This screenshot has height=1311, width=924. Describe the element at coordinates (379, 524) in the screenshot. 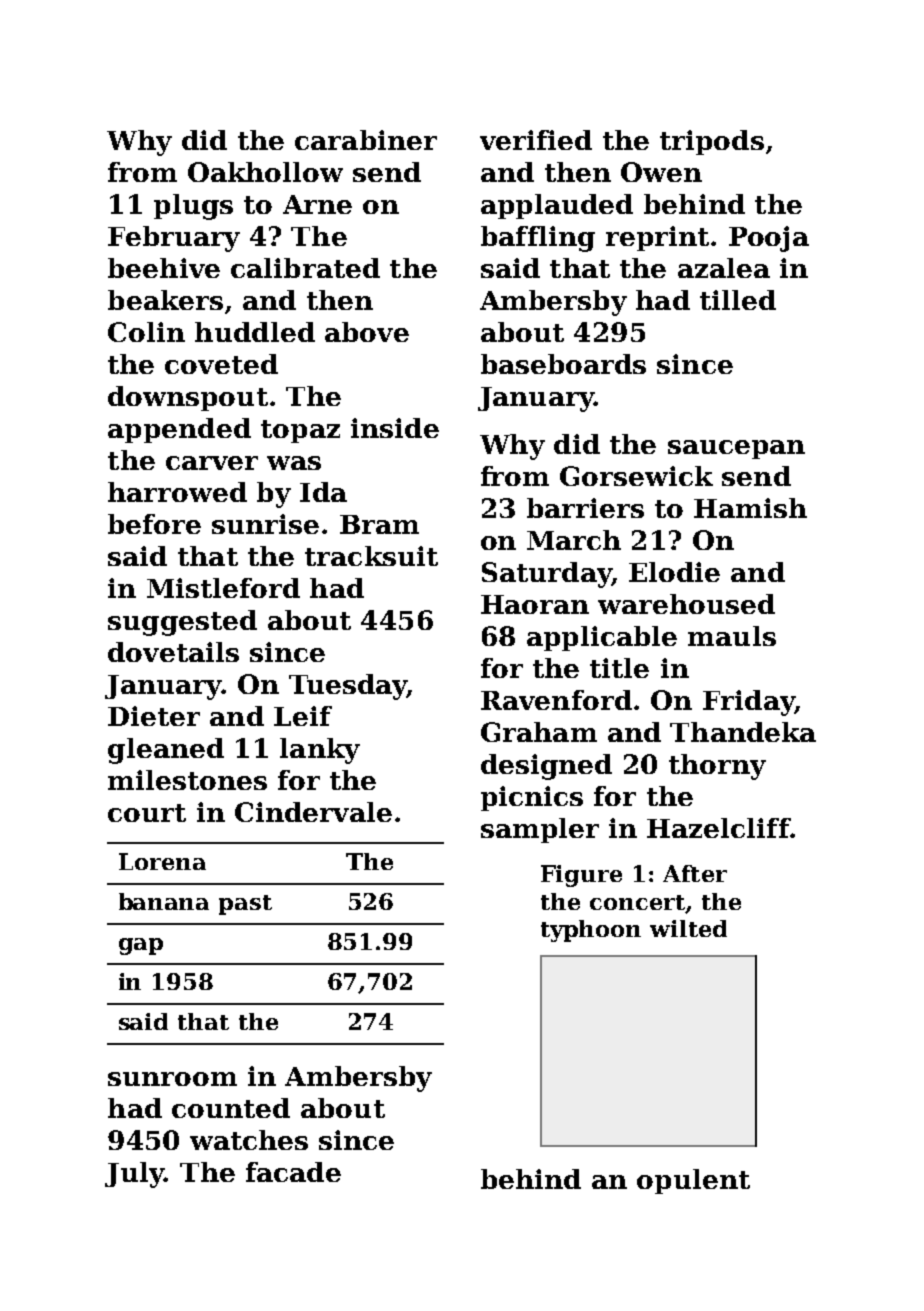

I see `Bram` at that location.
